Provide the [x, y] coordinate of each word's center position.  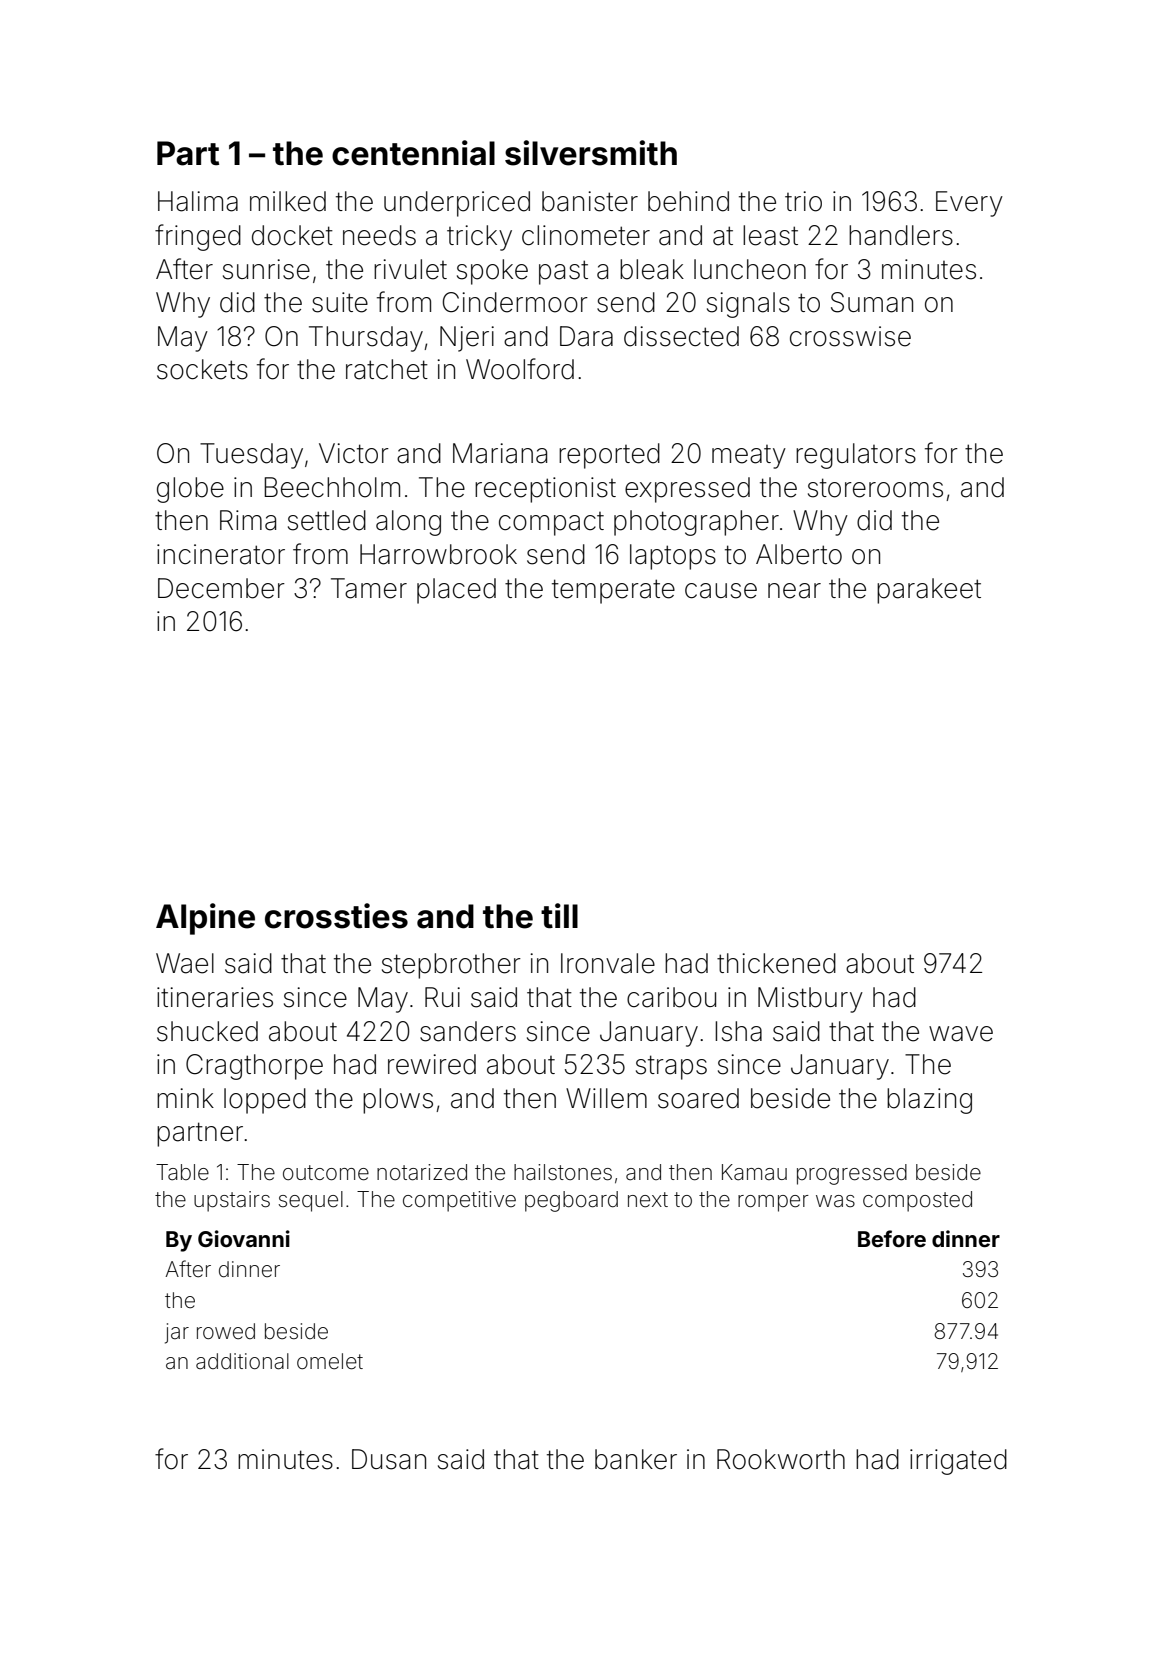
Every [969, 204]
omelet [330, 1361]
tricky [479, 238]
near [794, 591]
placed [456, 591]
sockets [202, 369]
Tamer [369, 588]
